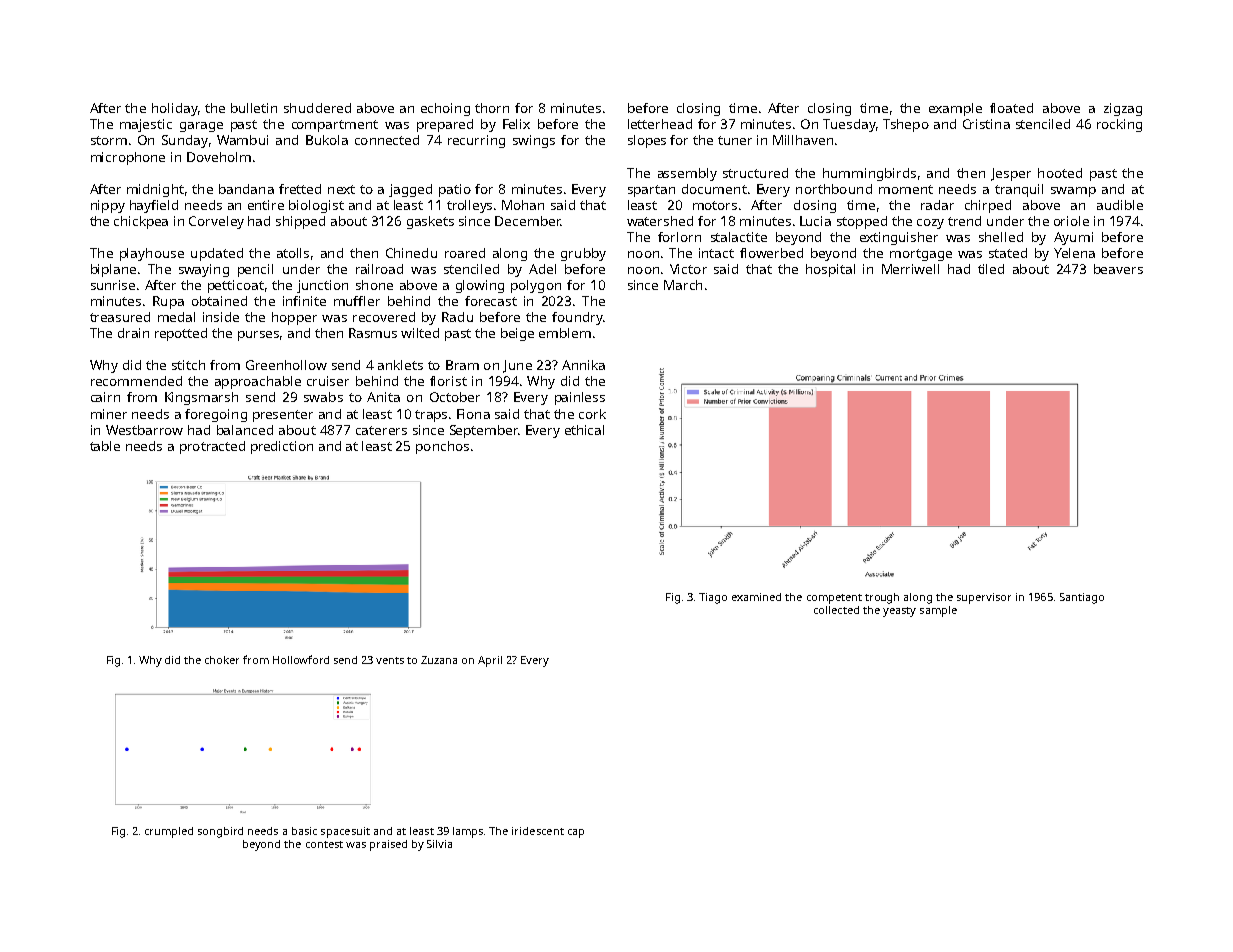 This document has width=1233, height=952. I want to click on recommended, so click(136, 381).
